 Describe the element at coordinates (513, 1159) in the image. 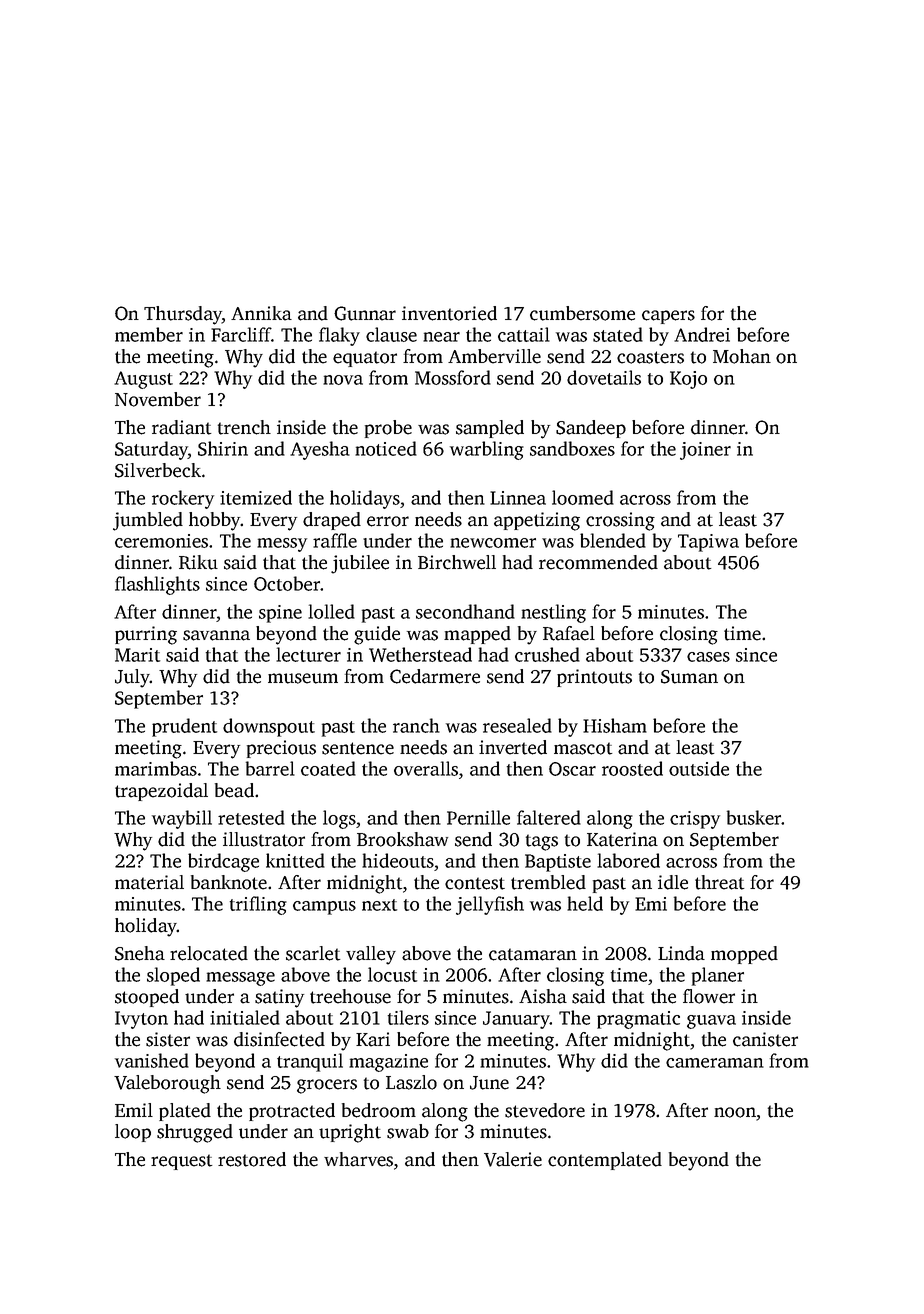

I see `Valerie` at that location.
